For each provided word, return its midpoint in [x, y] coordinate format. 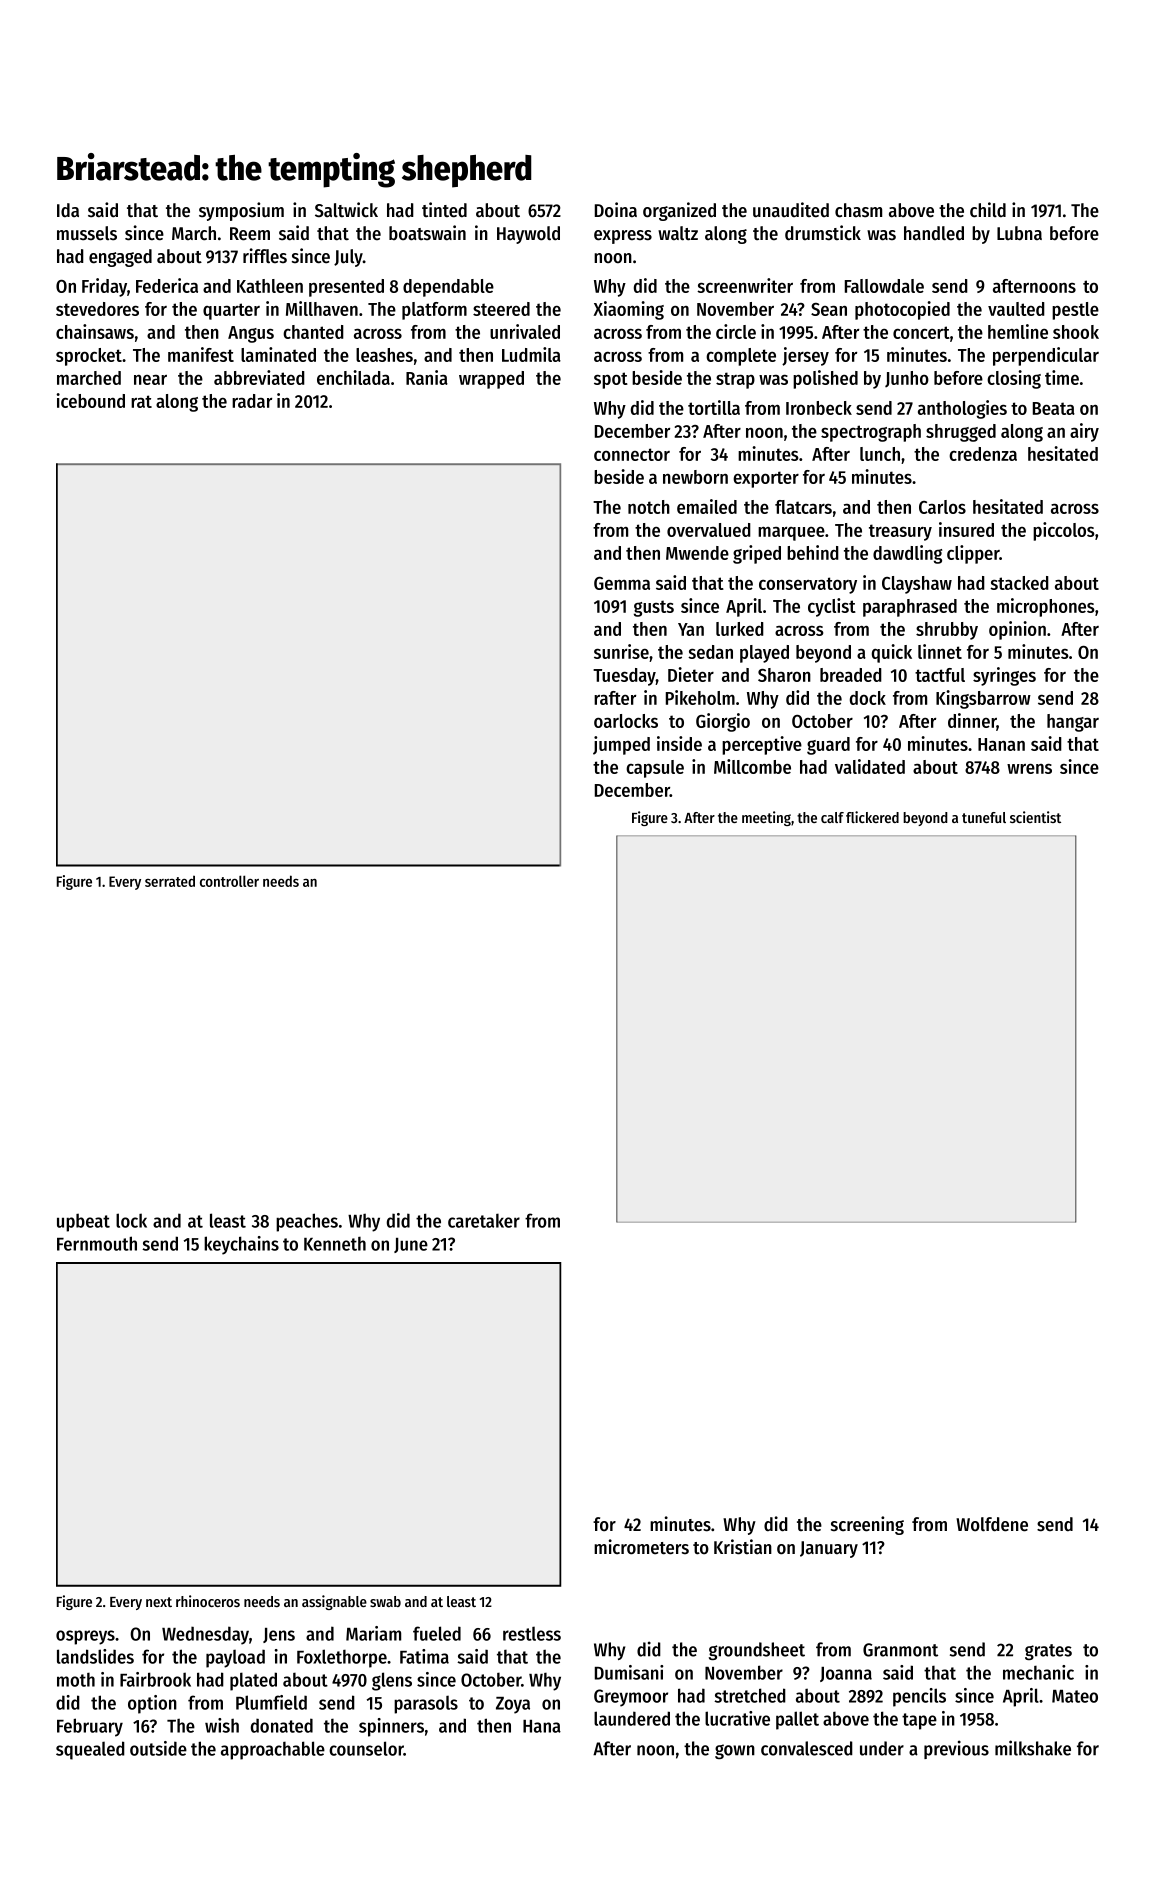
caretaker [484, 1220]
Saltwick [346, 210]
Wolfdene [992, 1524]
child [988, 210]
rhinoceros [208, 1601]
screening [867, 1525]
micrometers [641, 1547]
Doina [616, 210]
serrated [170, 881]
